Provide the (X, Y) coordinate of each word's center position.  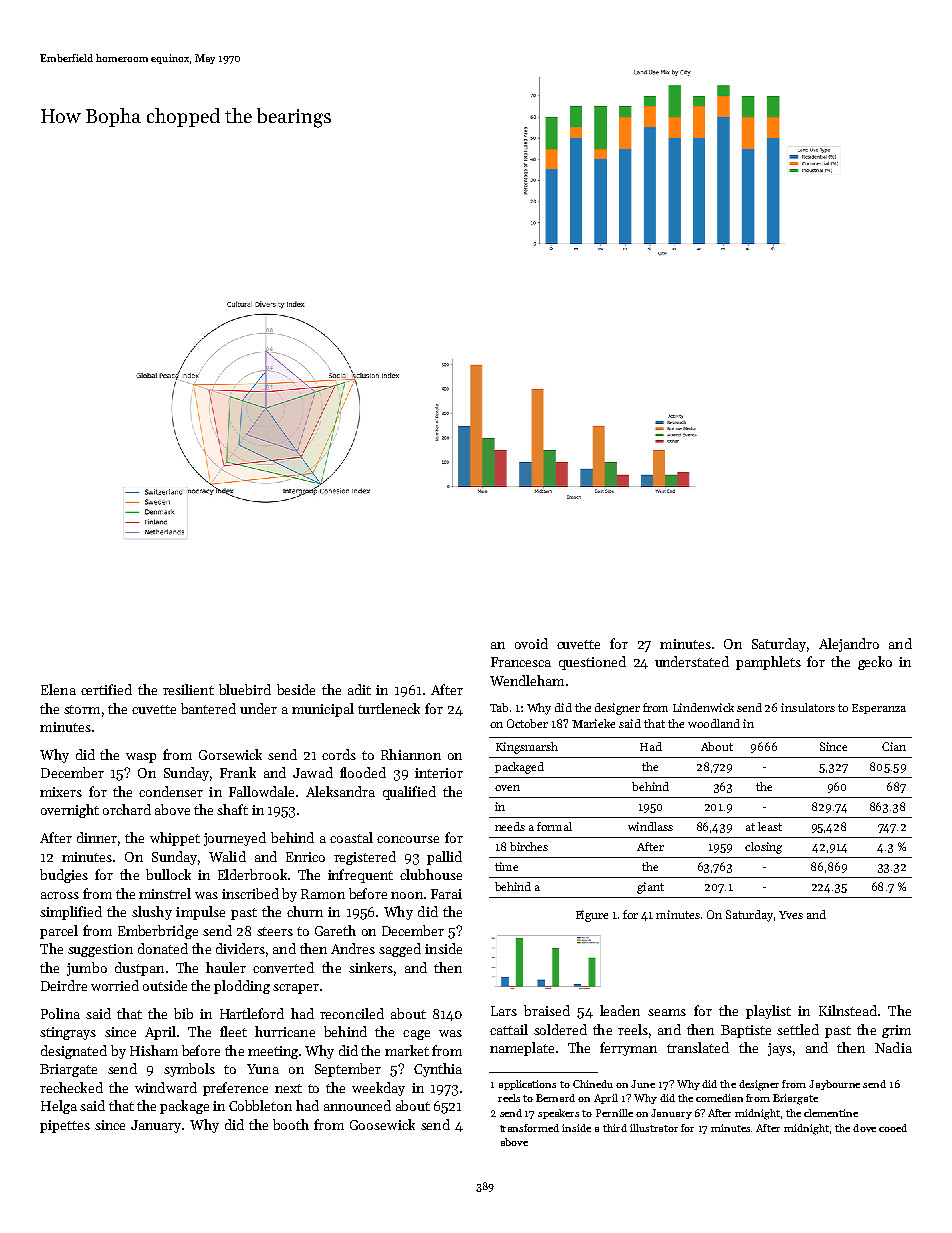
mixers (61, 792)
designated (74, 1052)
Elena (58, 689)
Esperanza (879, 709)
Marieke (593, 723)
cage (416, 1035)
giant (650, 888)
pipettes (65, 1126)
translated (698, 1047)
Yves (791, 915)
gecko (875, 663)
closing (763, 848)
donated (163, 948)
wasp (141, 758)
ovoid (531, 643)
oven (507, 788)
